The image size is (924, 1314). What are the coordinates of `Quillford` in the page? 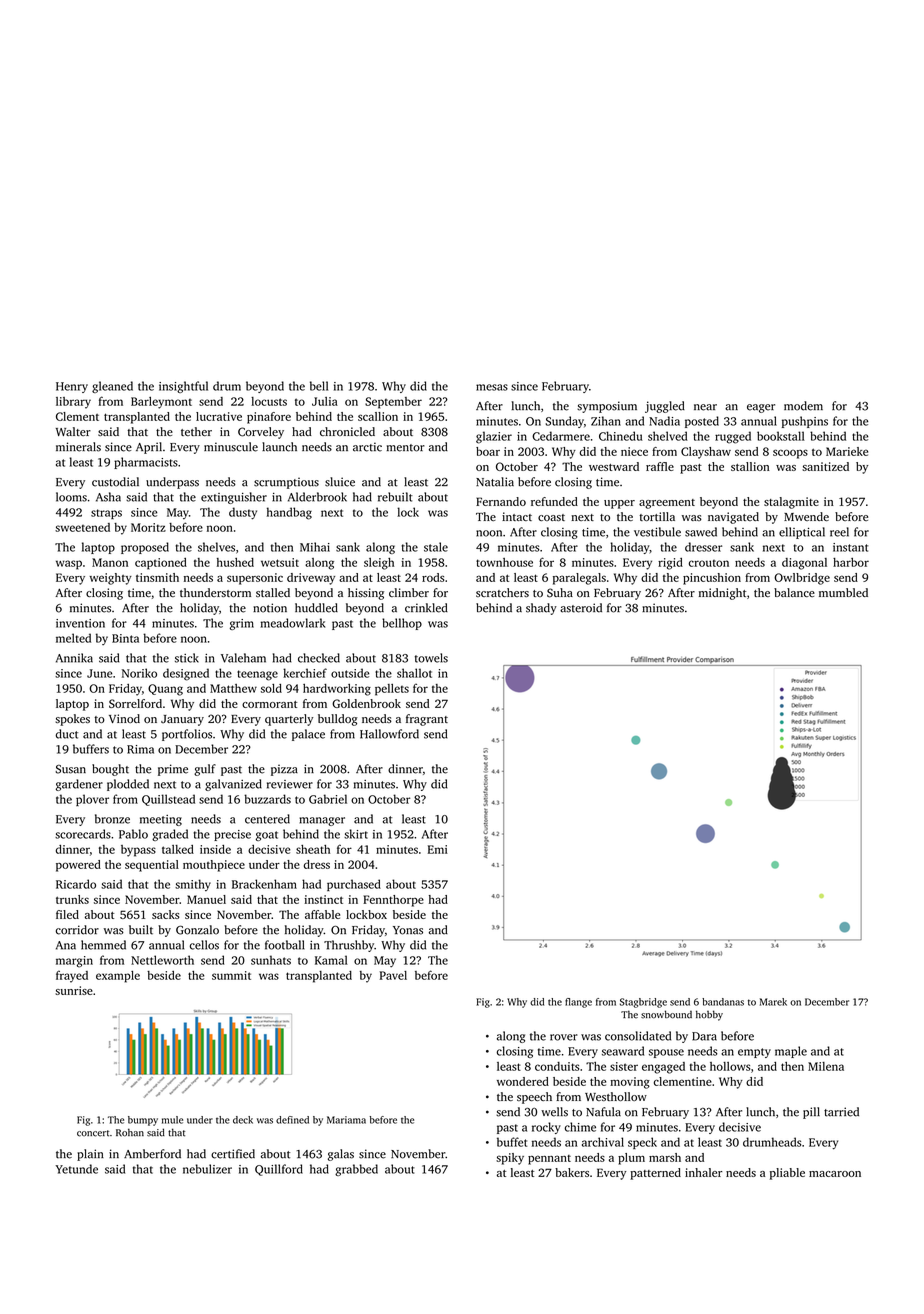 It's located at (279, 1170).
